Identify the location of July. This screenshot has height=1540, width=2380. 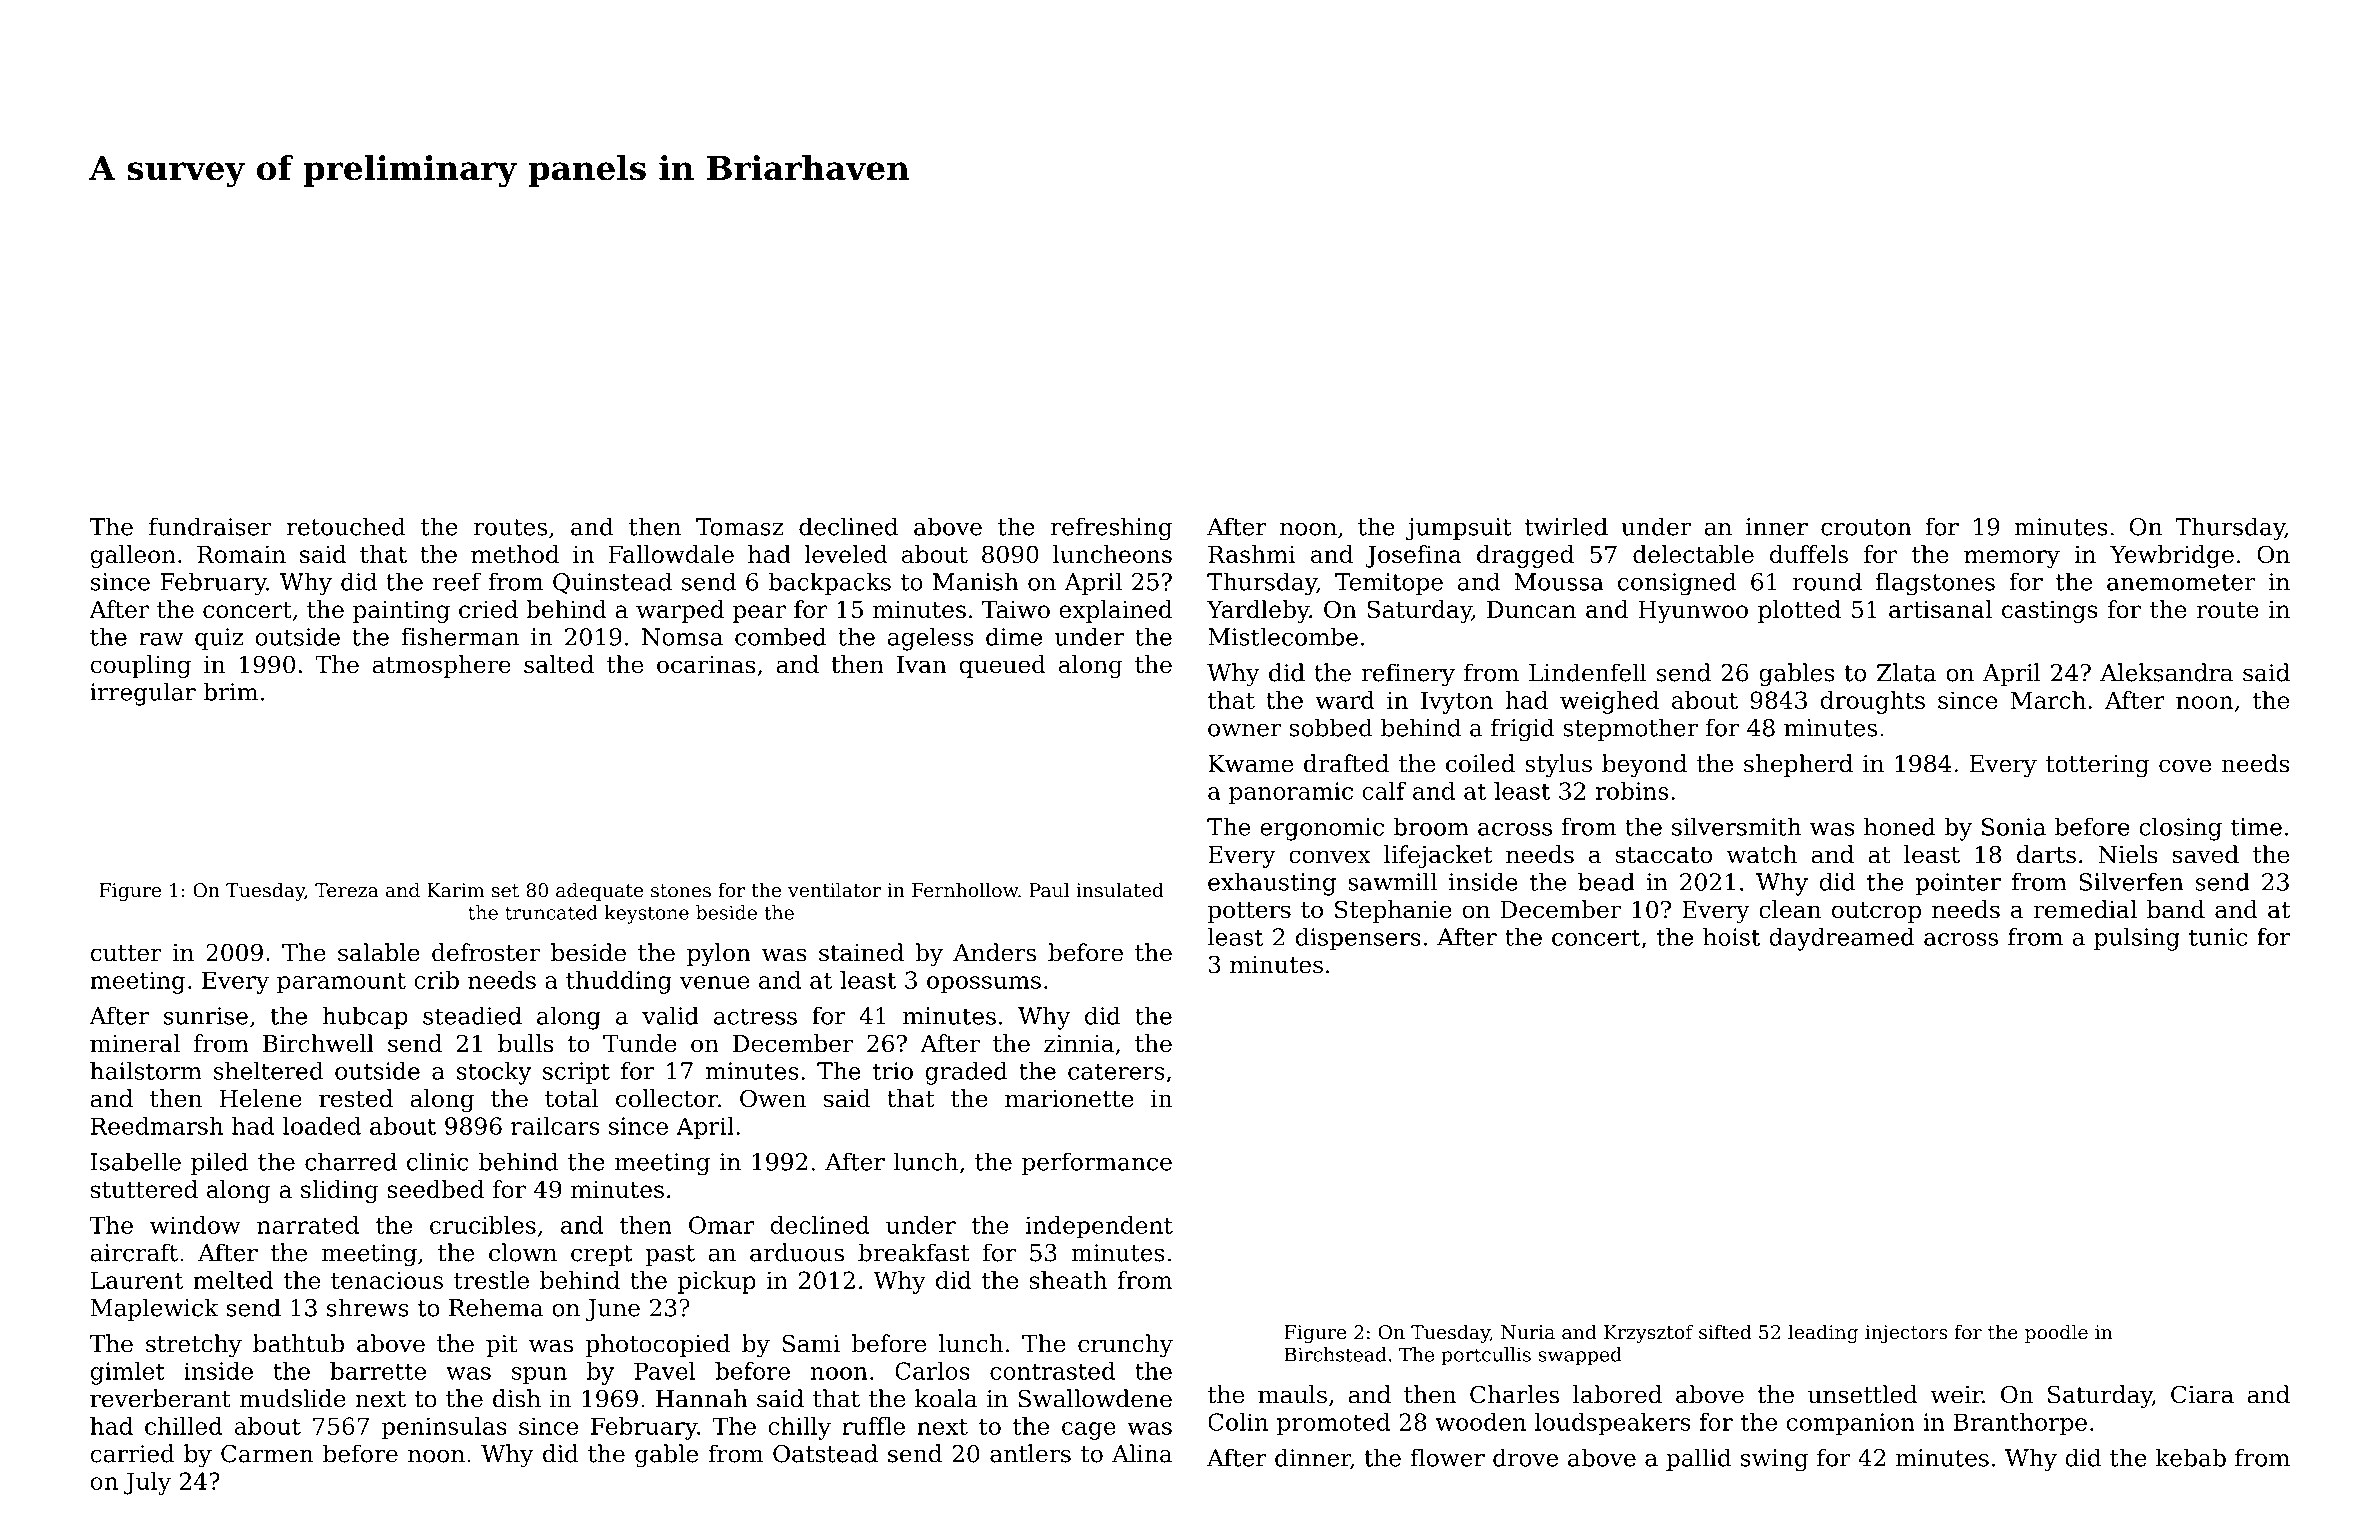
(147, 1483).
